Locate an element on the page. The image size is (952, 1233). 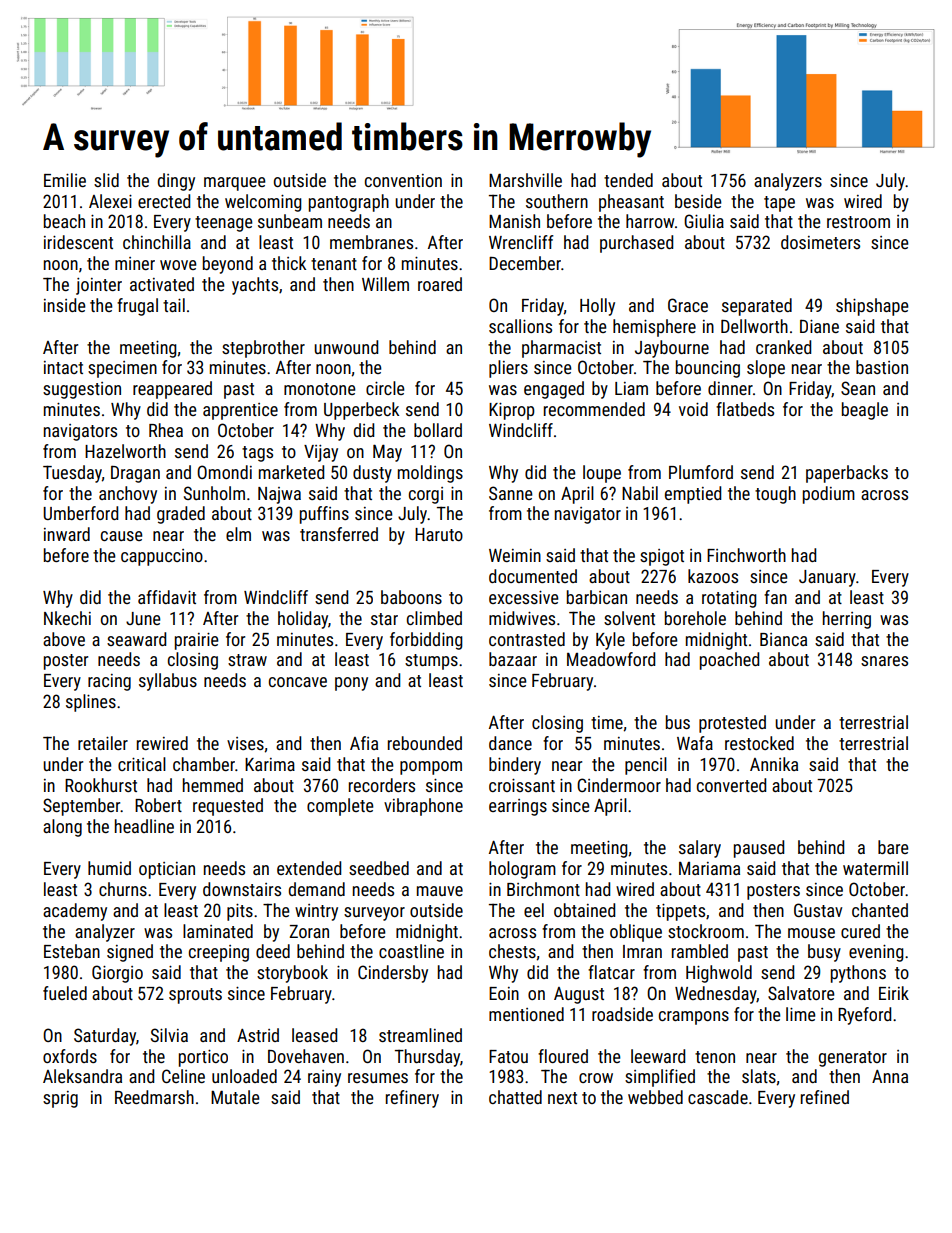
Finchworth is located at coordinates (746, 555).
